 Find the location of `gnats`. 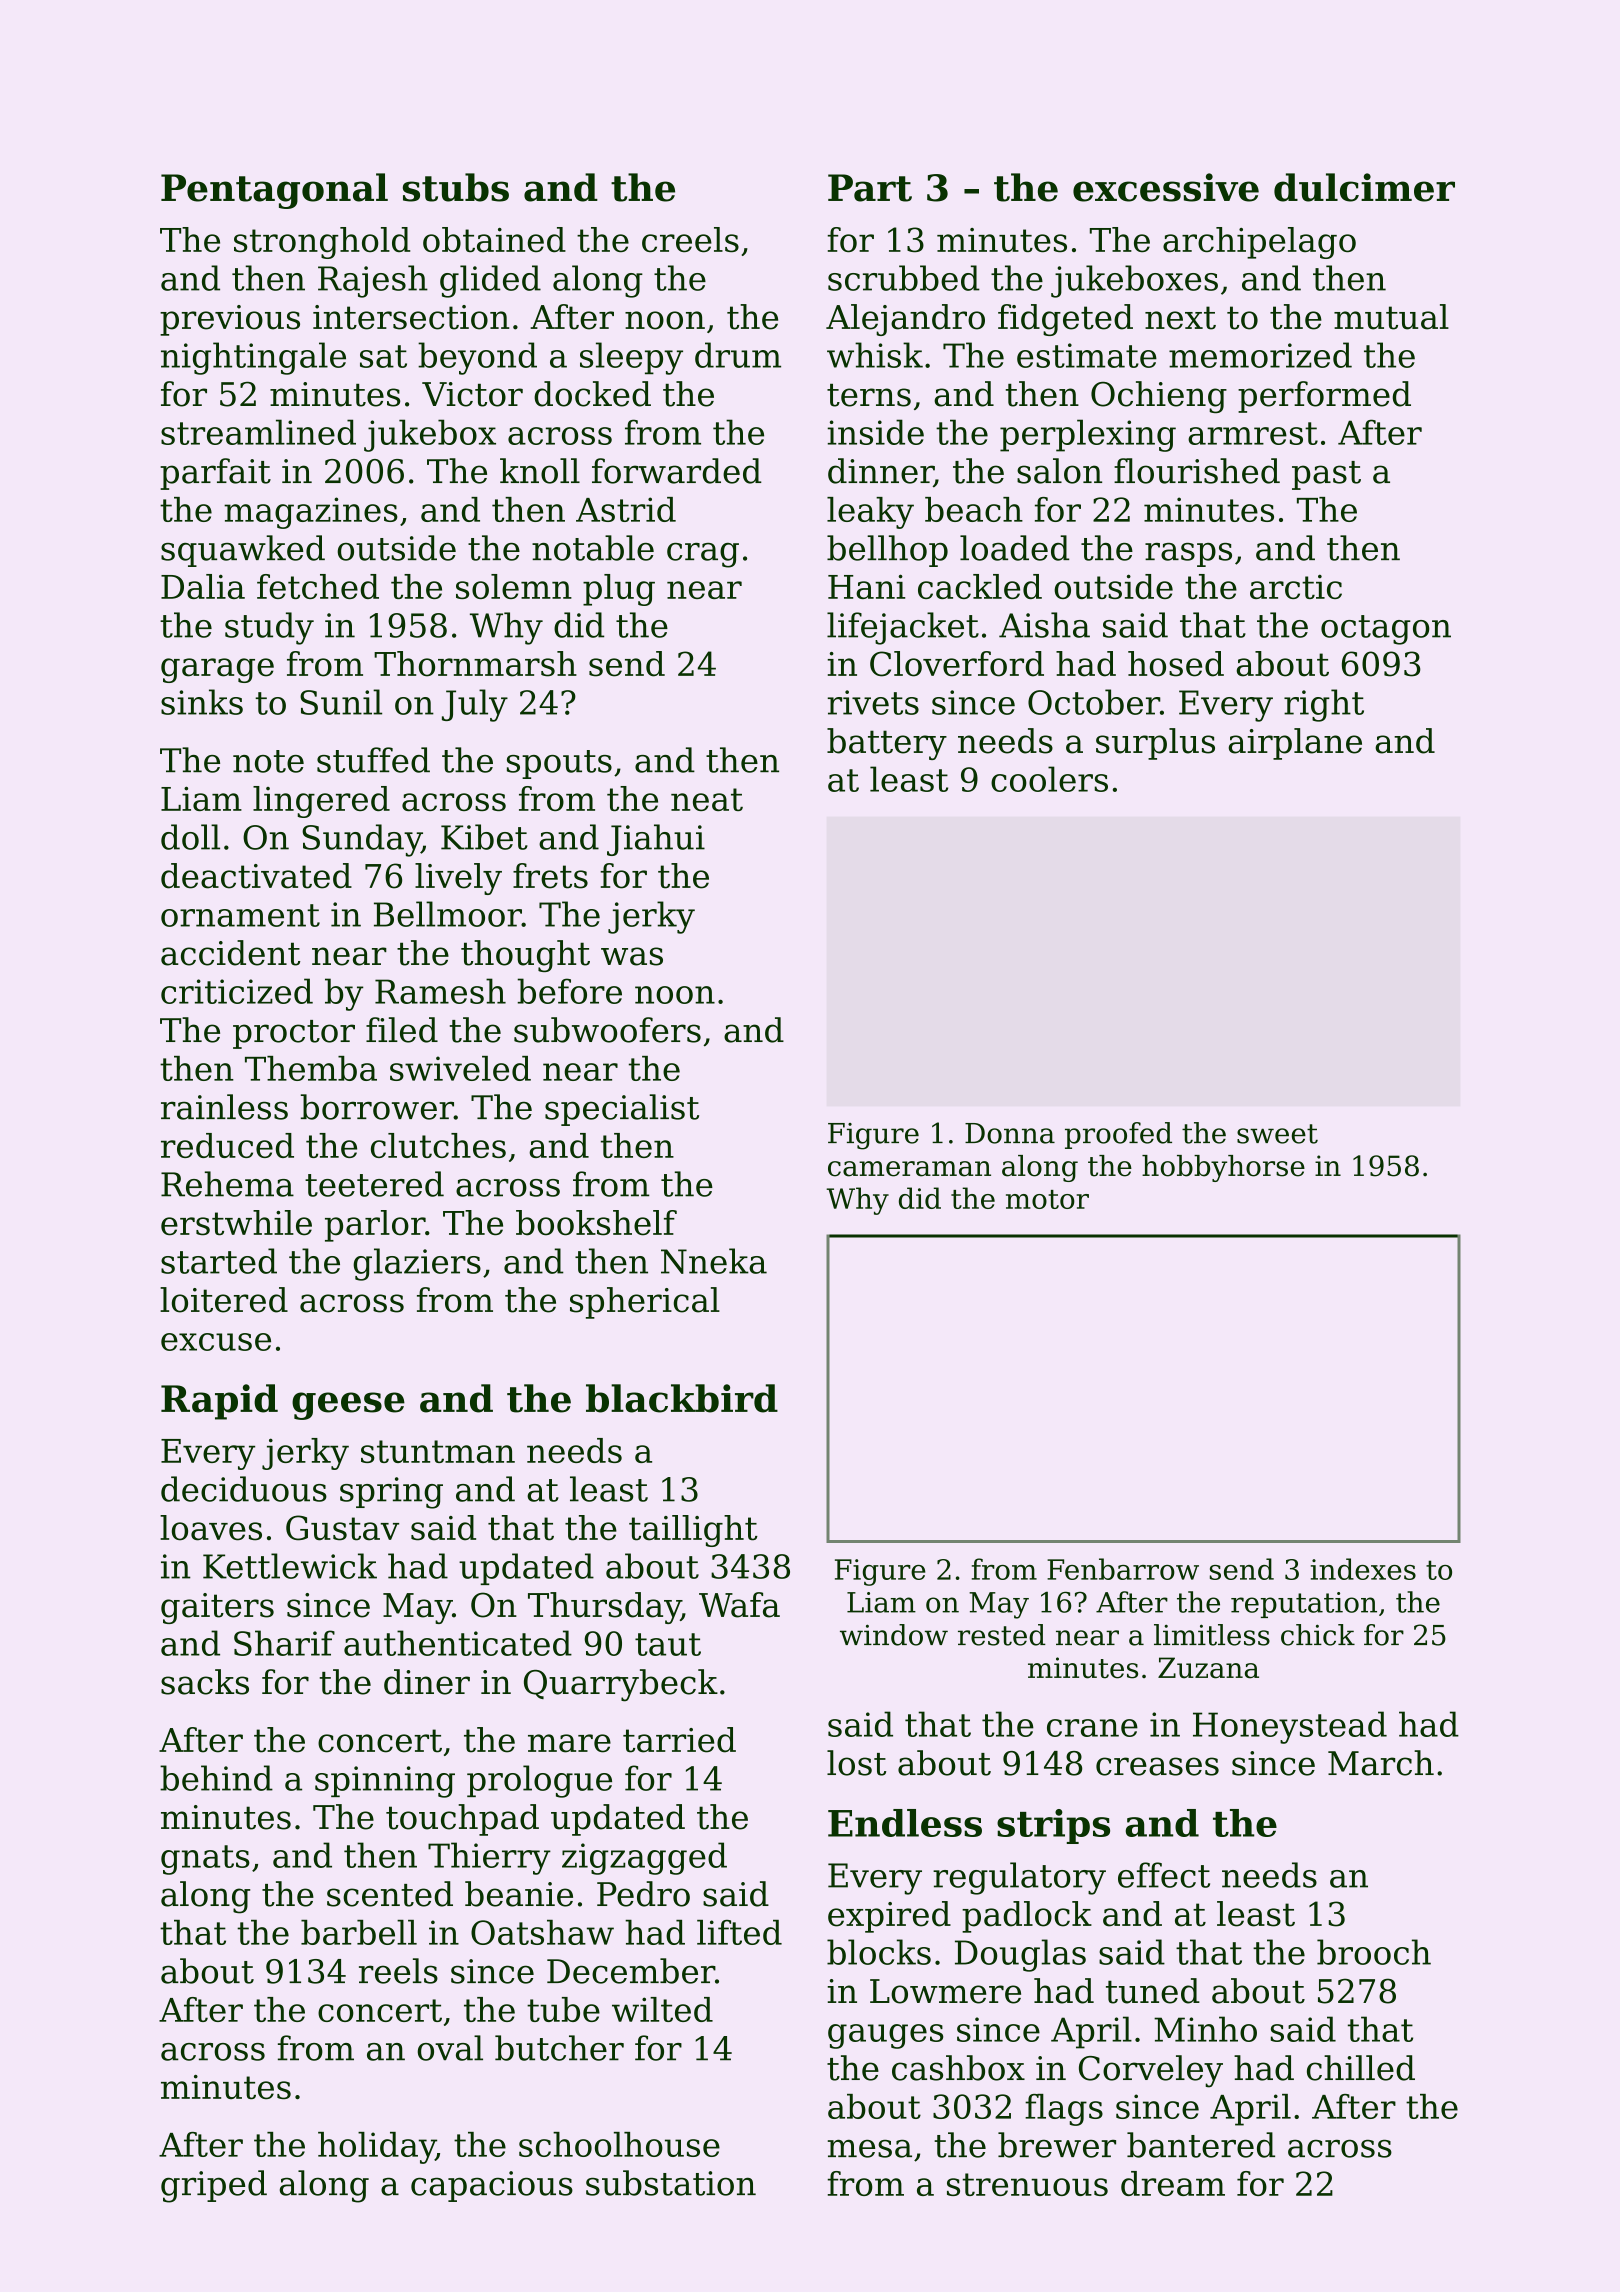

gnats is located at coordinates (205, 1860).
